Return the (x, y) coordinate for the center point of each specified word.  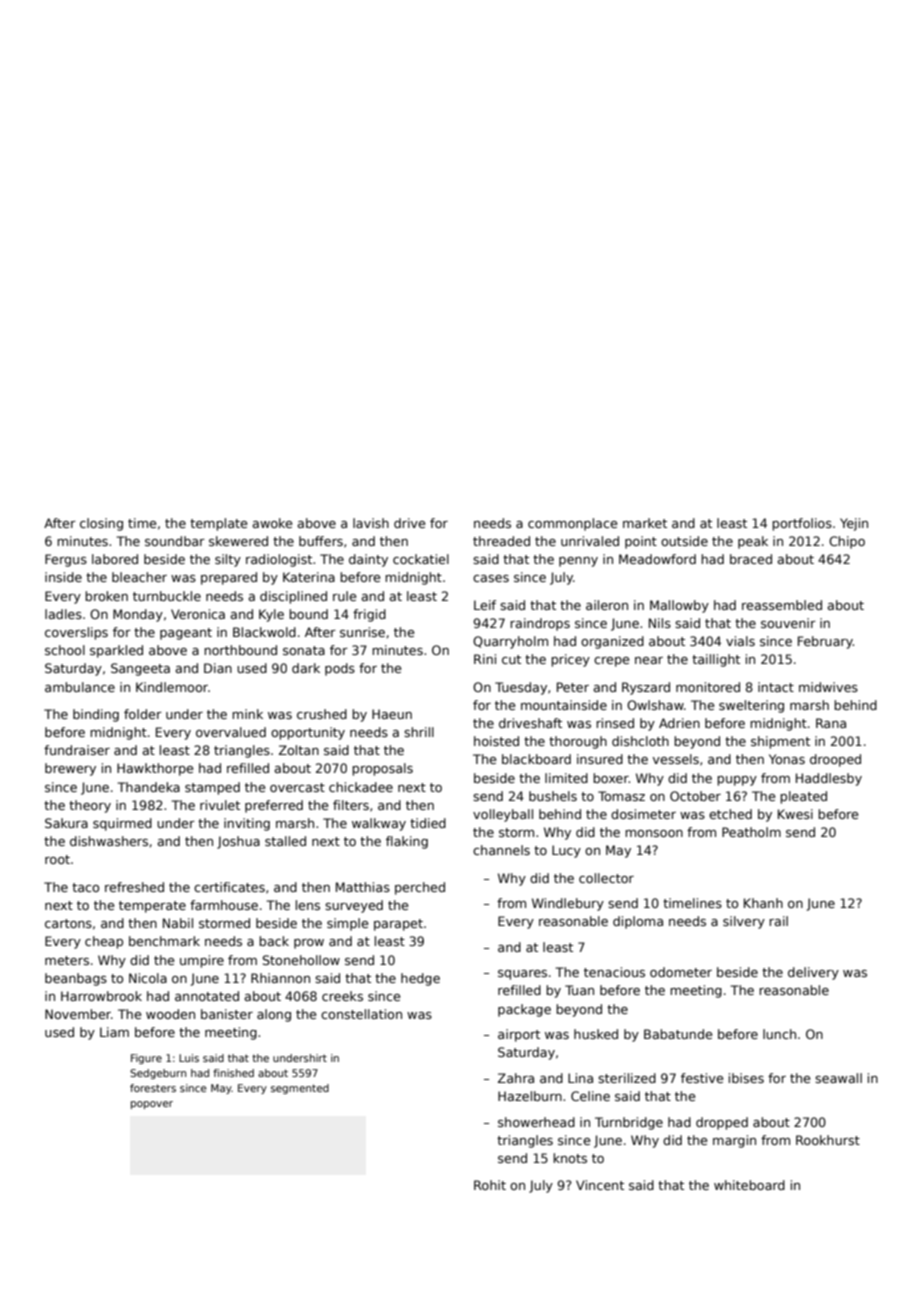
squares (522, 975)
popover (152, 1105)
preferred (274, 806)
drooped (835, 760)
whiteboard (749, 1185)
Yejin (854, 524)
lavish (371, 523)
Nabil (178, 923)
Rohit (490, 1185)
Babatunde (678, 1034)
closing (101, 524)
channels (501, 850)
